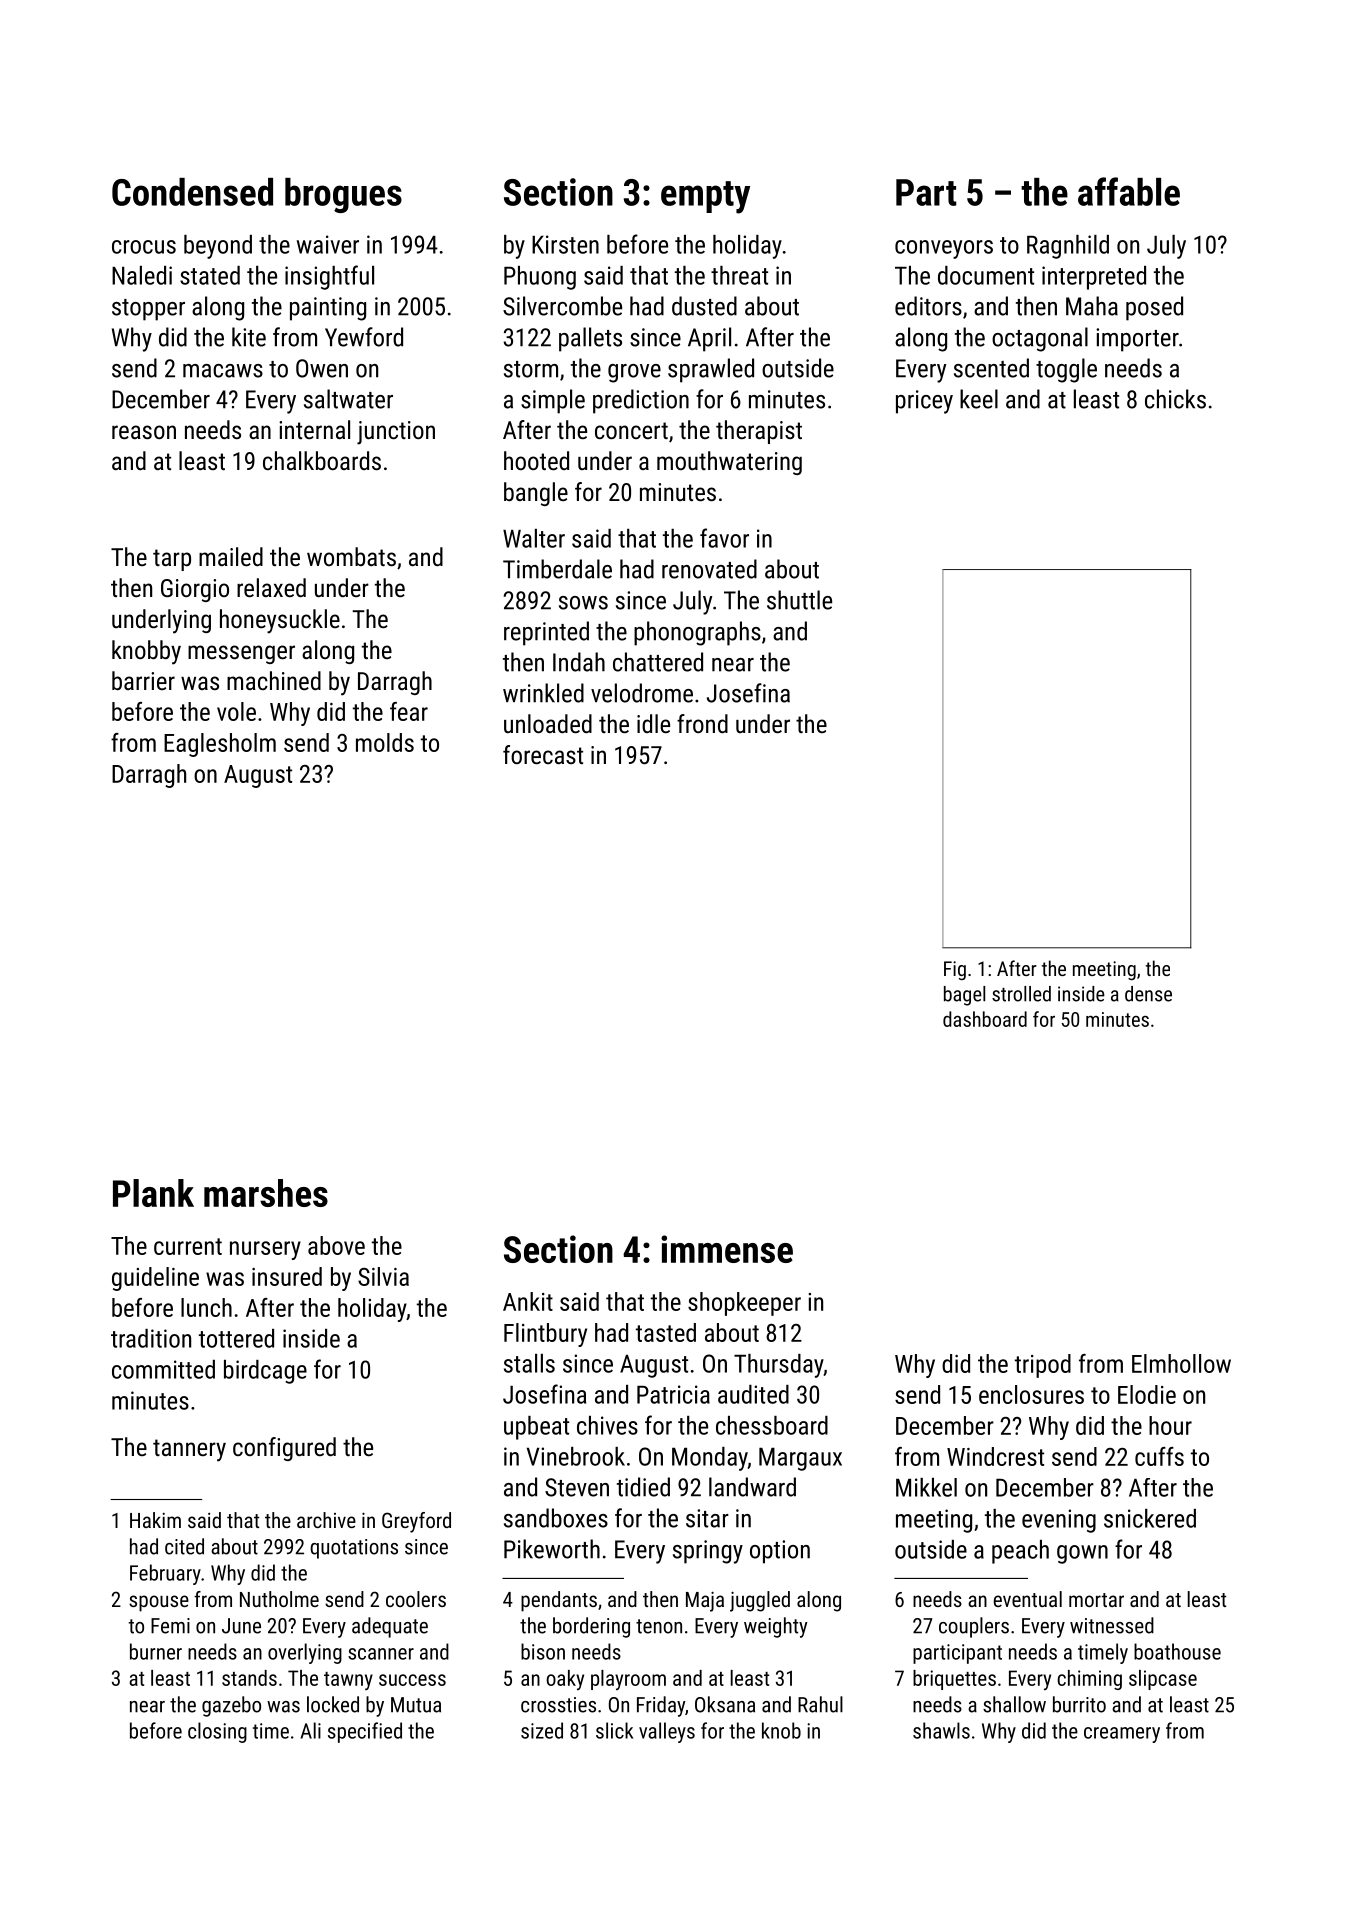  I want to click on committed, so click(163, 1369).
